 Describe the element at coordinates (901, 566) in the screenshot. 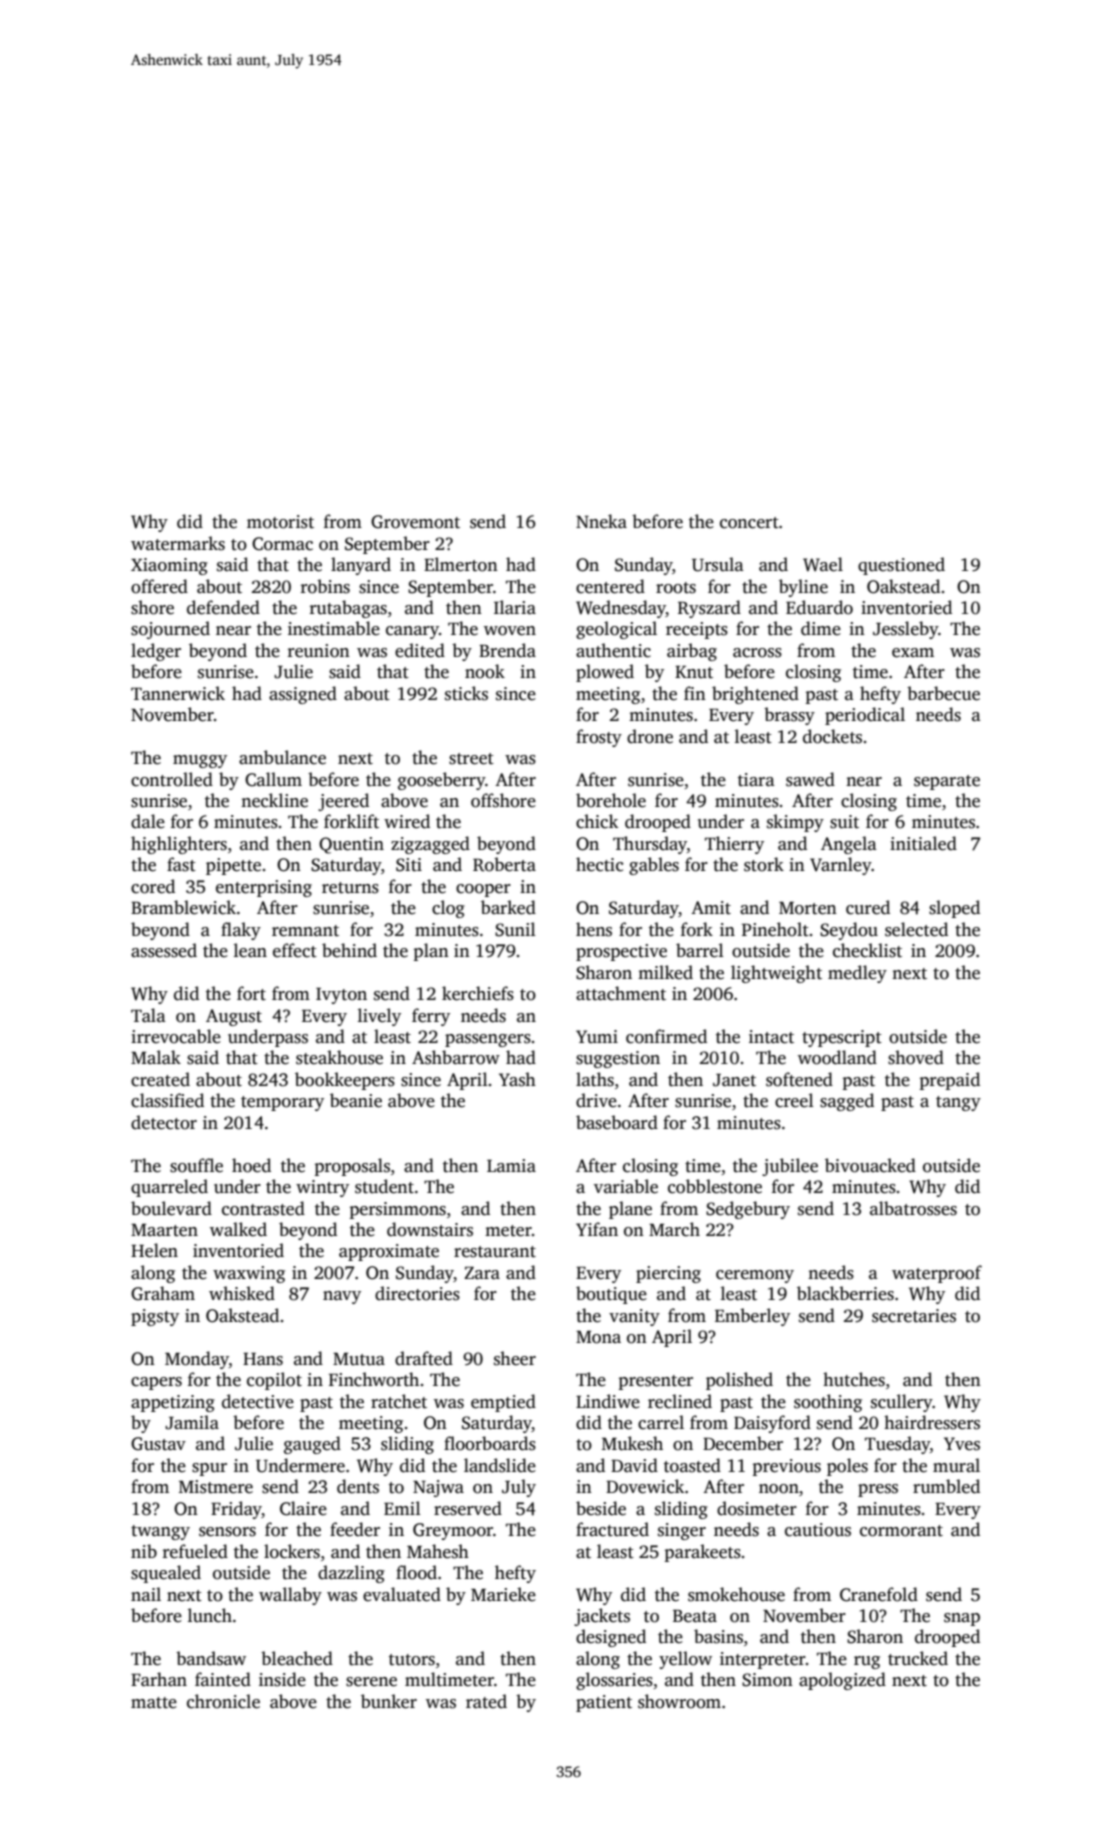

I see `questioned` at that location.
